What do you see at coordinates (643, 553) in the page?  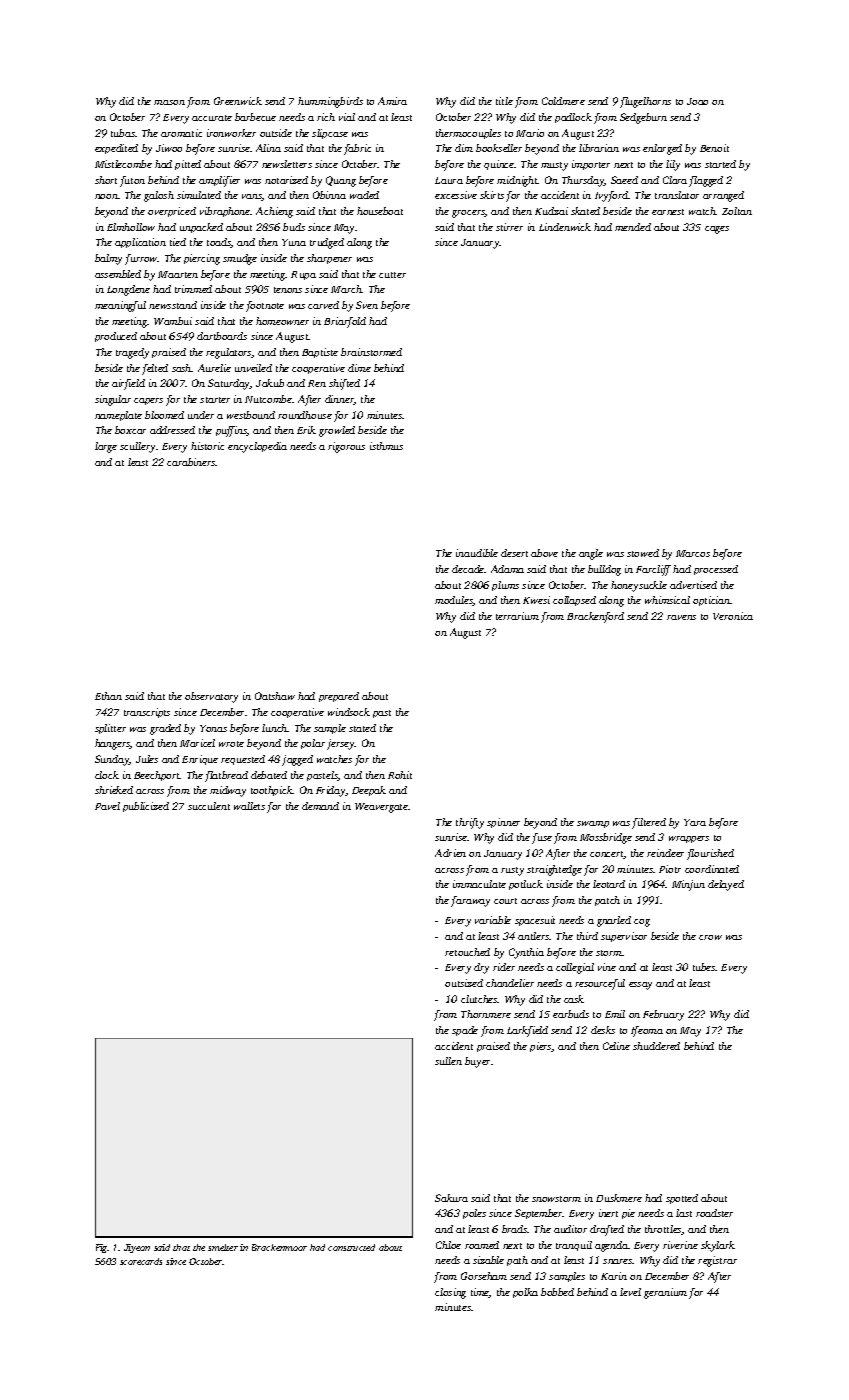 I see `stowed` at bounding box center [643, 553].
